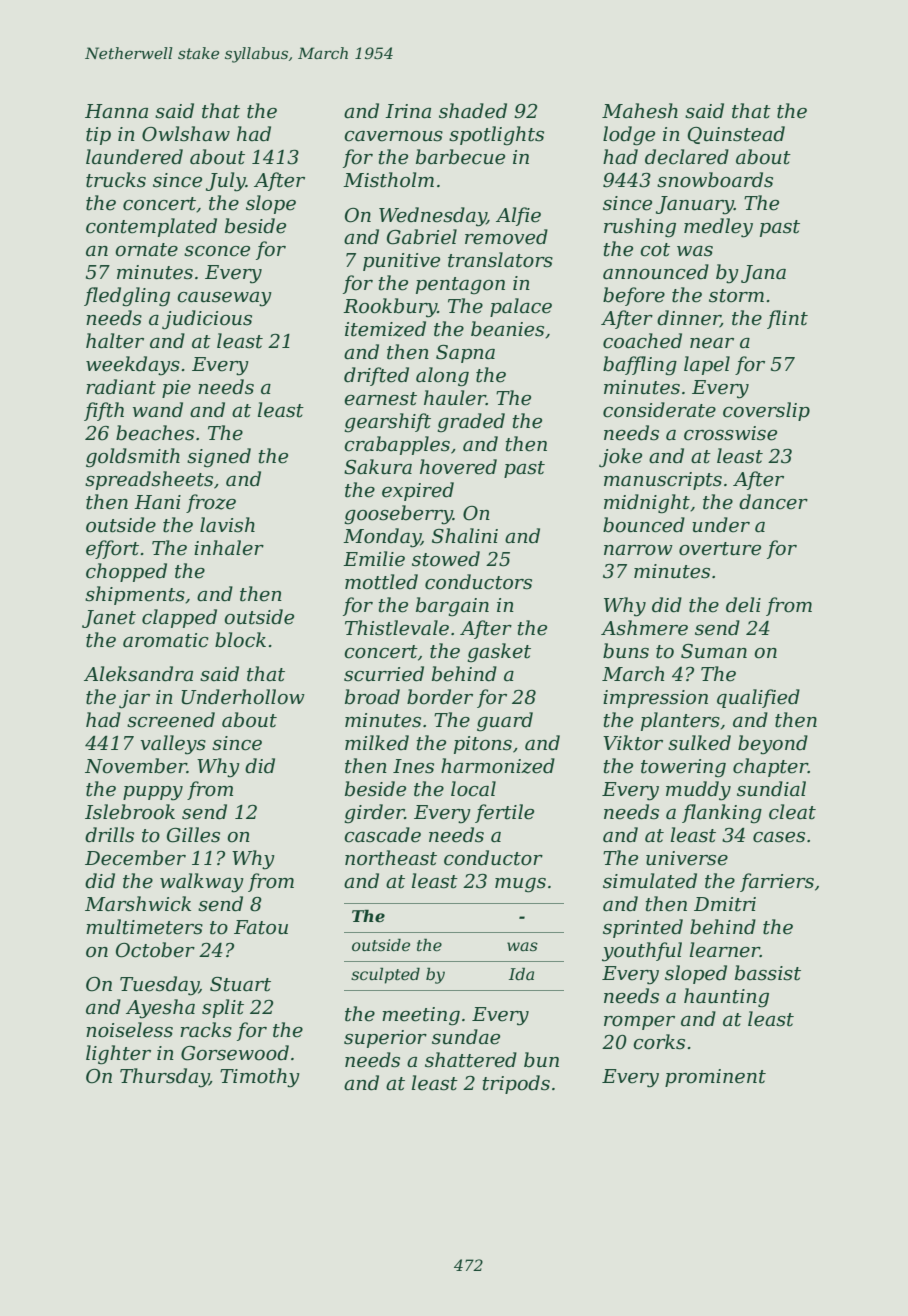 The height and width of the screenshot is (1316, 908). What do you see at coordinates (377, 743) in the screenshot?
I see `milked` at bounding box center [377, 743].
